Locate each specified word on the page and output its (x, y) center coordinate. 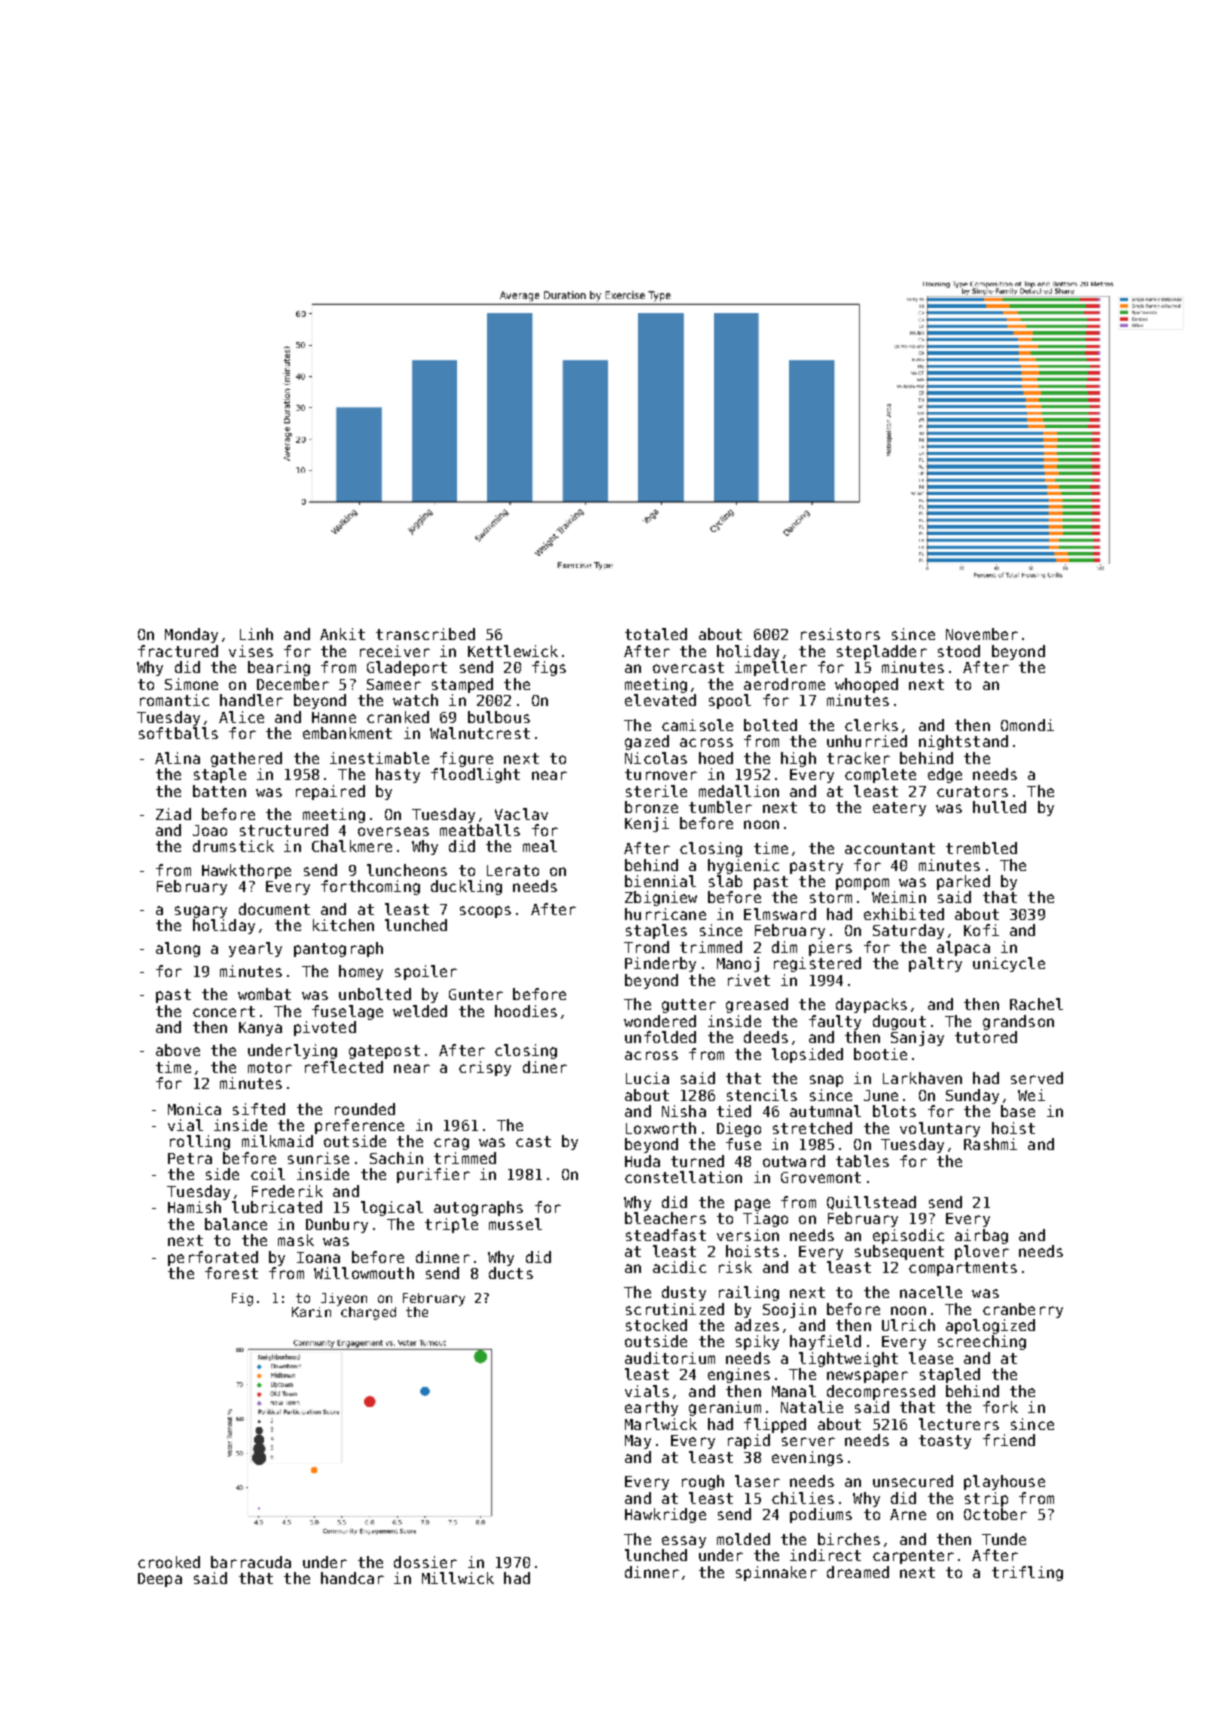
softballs (178, 733)
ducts (511, 1273)
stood (959, 651)
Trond (646, 947)
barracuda (251, 1562)
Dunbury (337, 1225)
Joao (210, 830)
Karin (311, 1312)
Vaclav (521, 814)
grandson (1018, 1022)
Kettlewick (513, 651)
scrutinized (675, 1309)
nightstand (963, 742)
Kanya (260, 1029)
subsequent (899, 1252)
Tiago (765, 1219)
